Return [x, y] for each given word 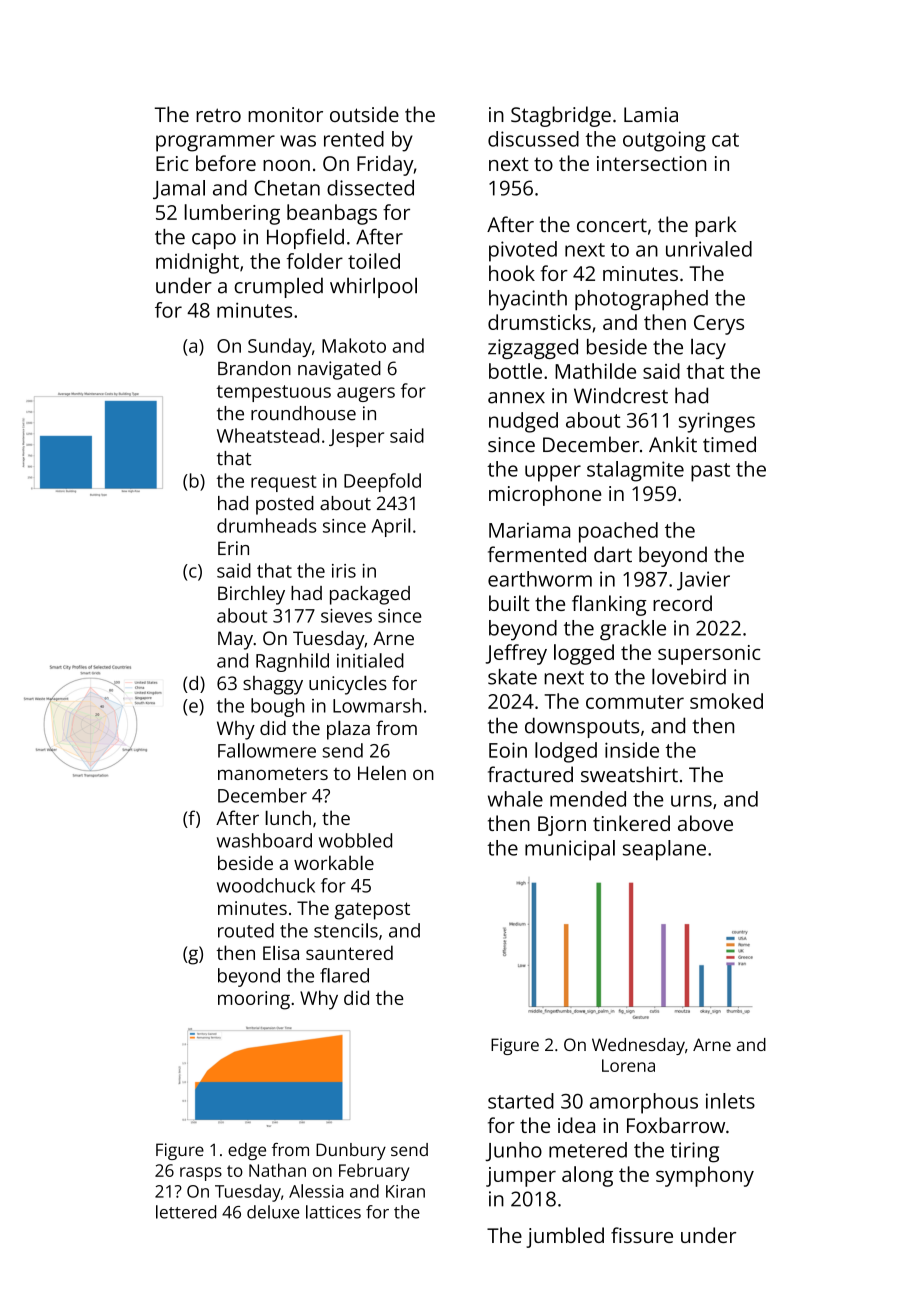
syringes [717, 422]
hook [512, 273]
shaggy [273, 685]
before [226, 163]
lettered [186, 1212]
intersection [651, 163]
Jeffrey [516, 654]
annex [516, 398]
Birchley [251, 595]
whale [515, 799]
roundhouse [303, 413]
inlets [730, 1101]
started [521, 1101]
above [705, 823]
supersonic [709, 655]
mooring [254, 1000]
